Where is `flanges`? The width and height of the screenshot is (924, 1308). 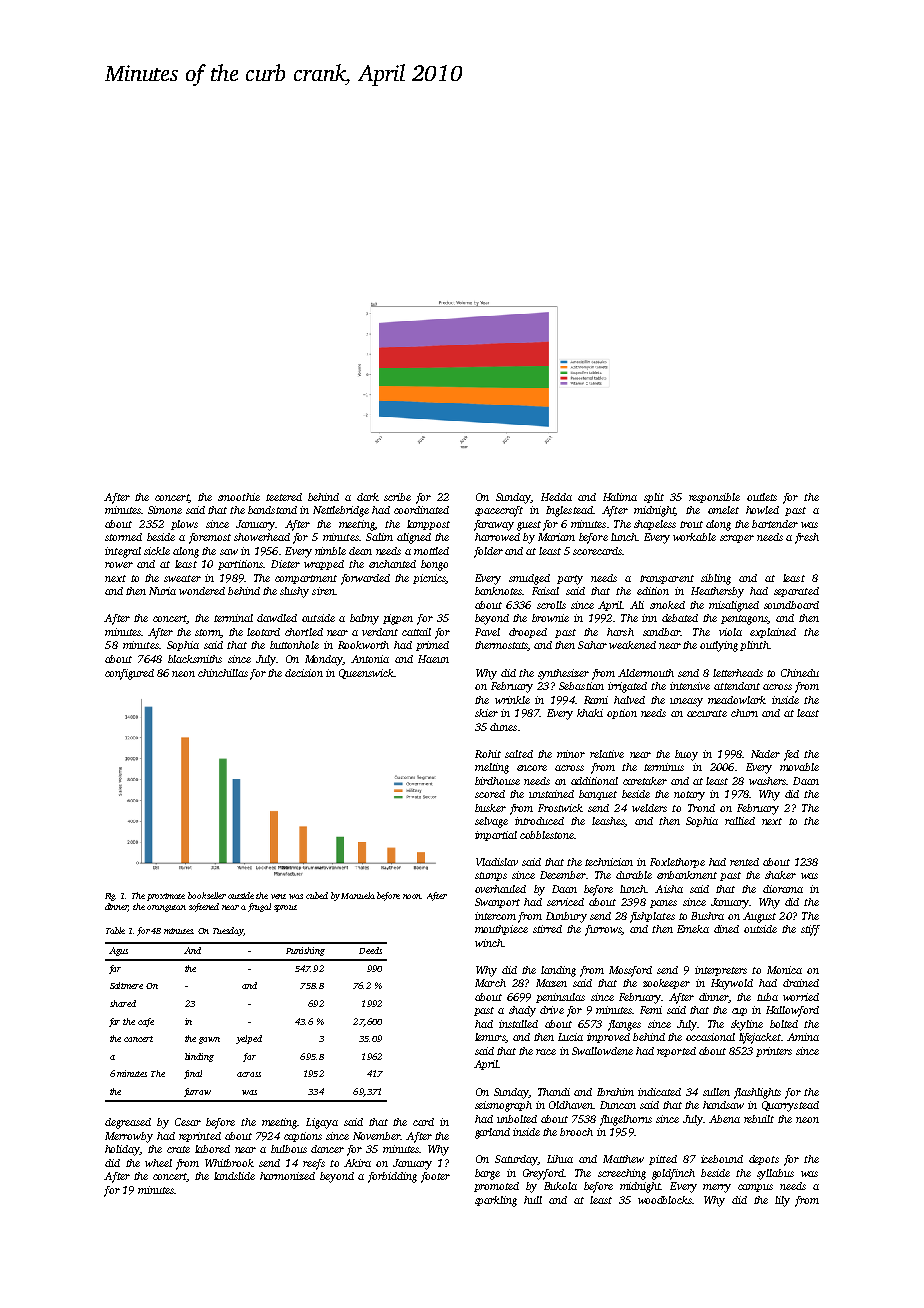
flanges is located at coordinates (624, 1025).
